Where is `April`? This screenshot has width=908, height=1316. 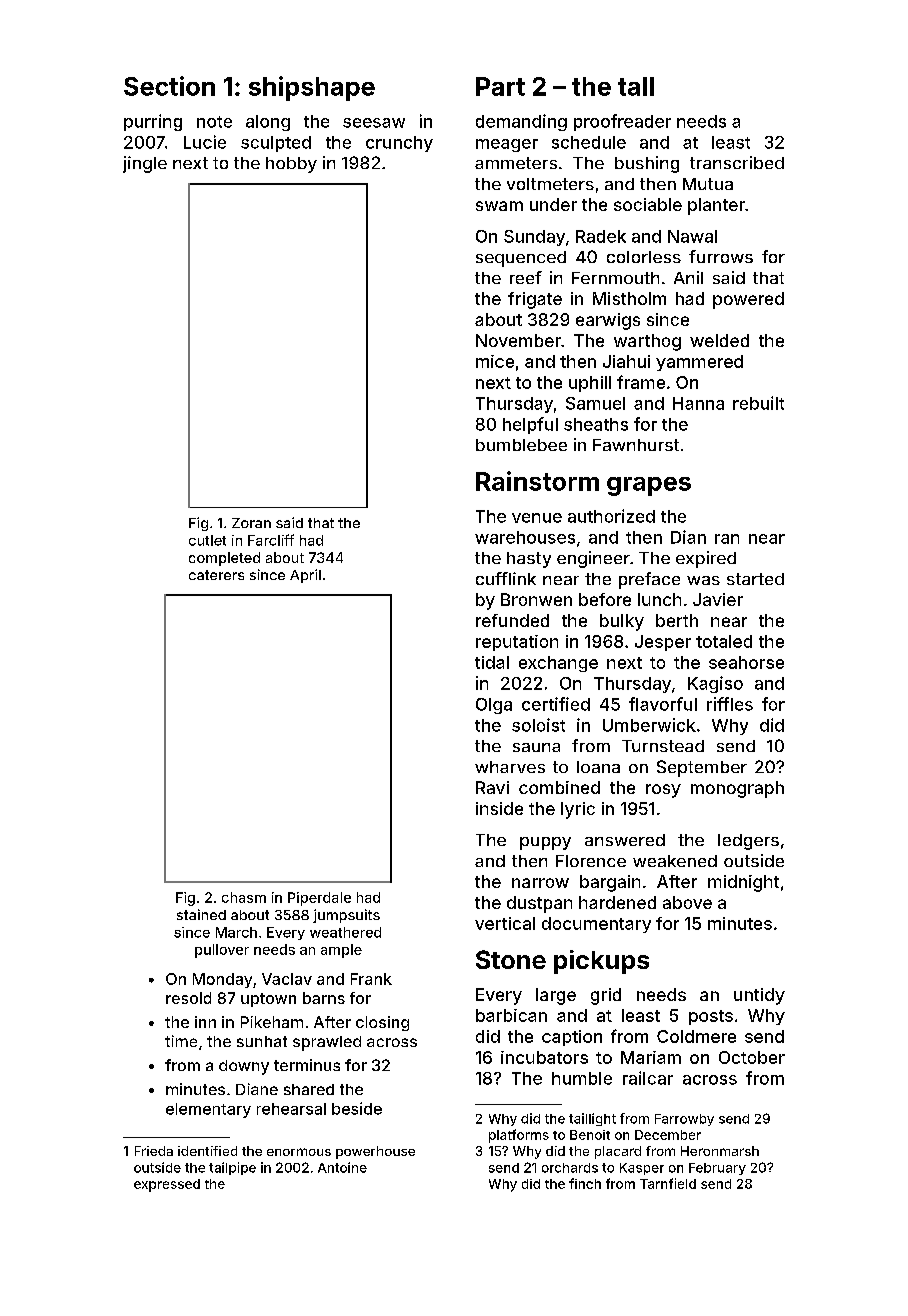
April is located at coordinates (305, 576).
